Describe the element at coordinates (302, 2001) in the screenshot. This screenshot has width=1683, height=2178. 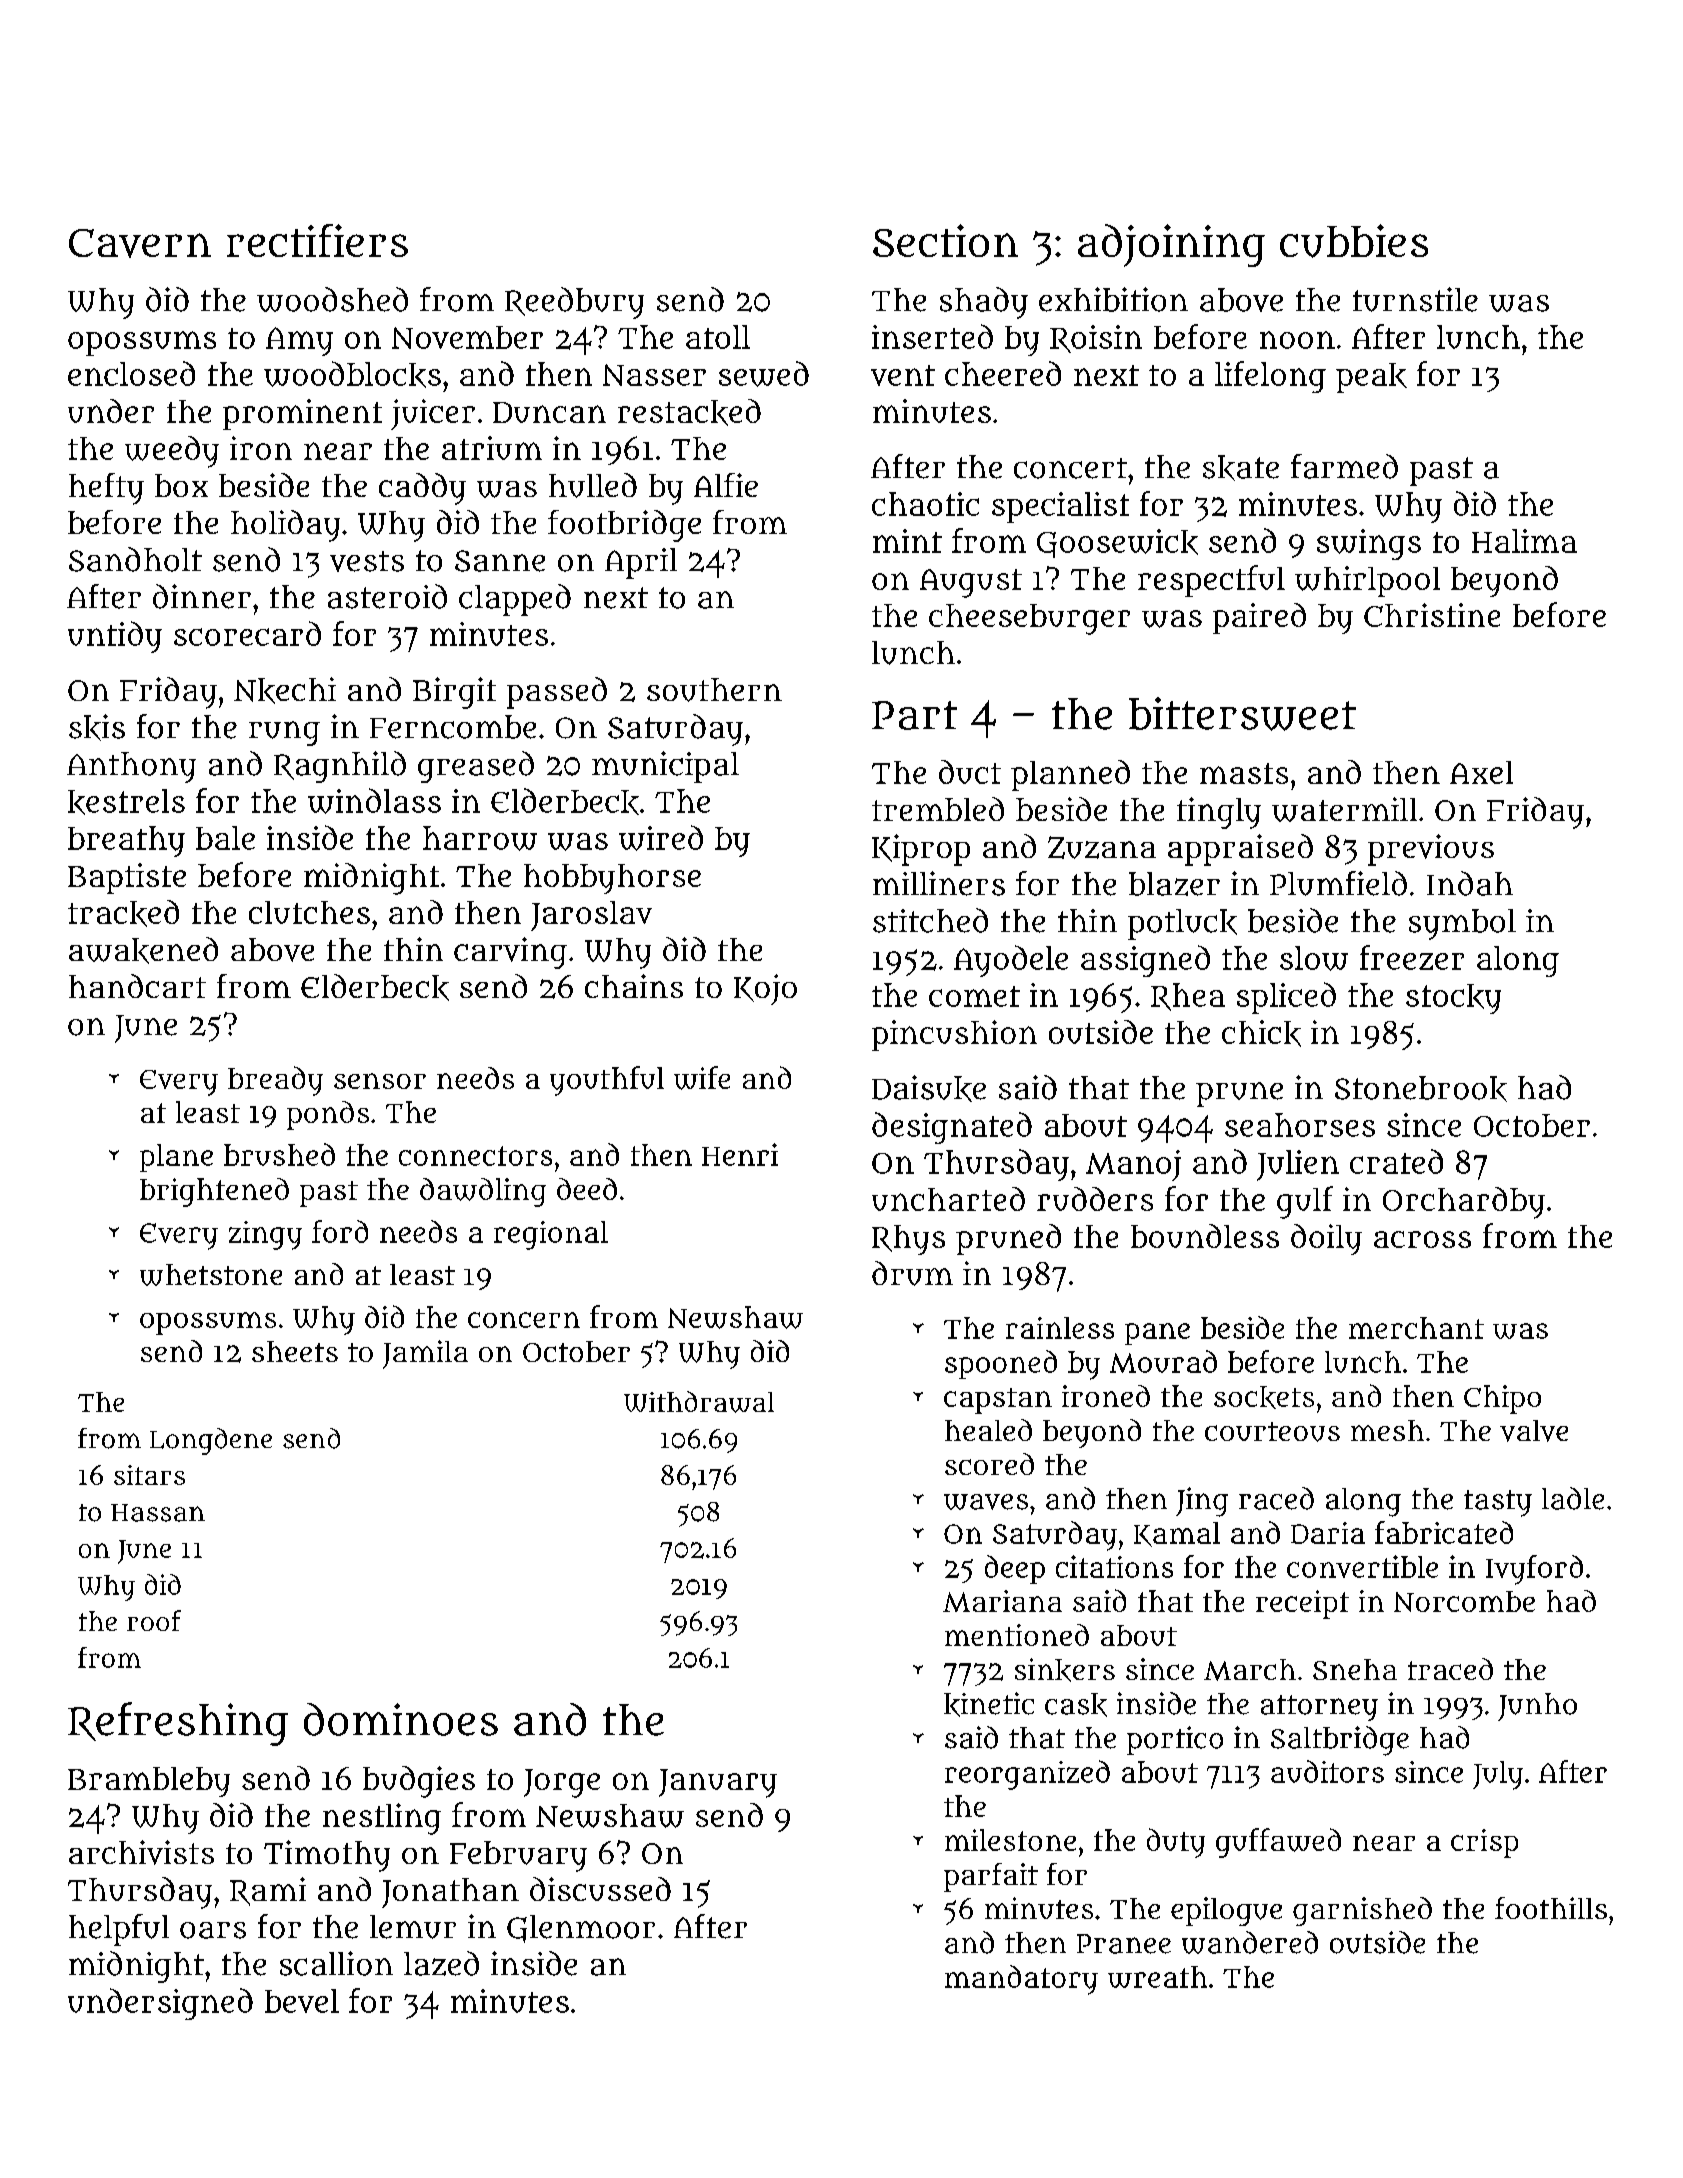
I see `bevel` at that location.
